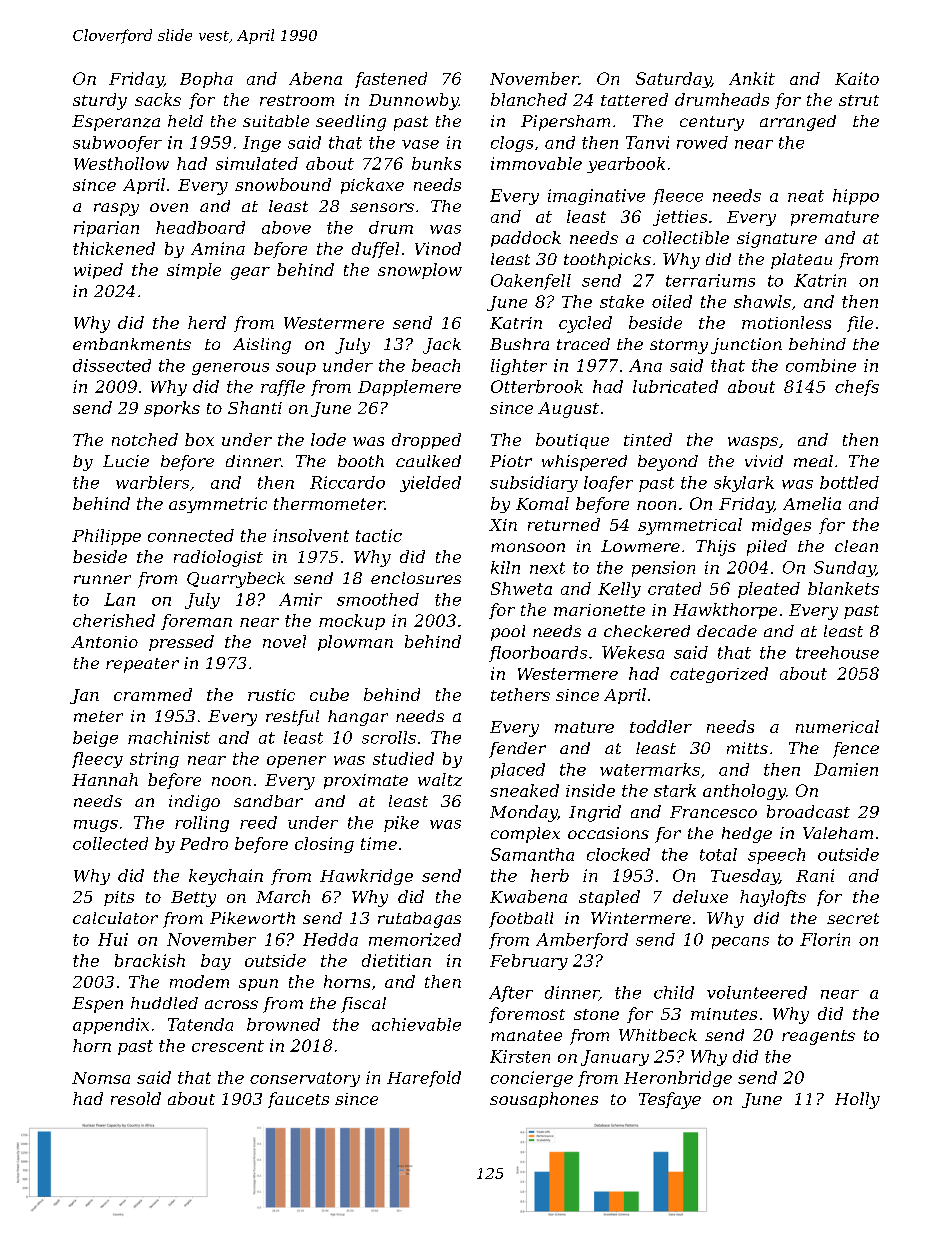  What do you see at coordinates (121, 163) in the page?
I see `Westhollow` at bounding box center [121, 163].
